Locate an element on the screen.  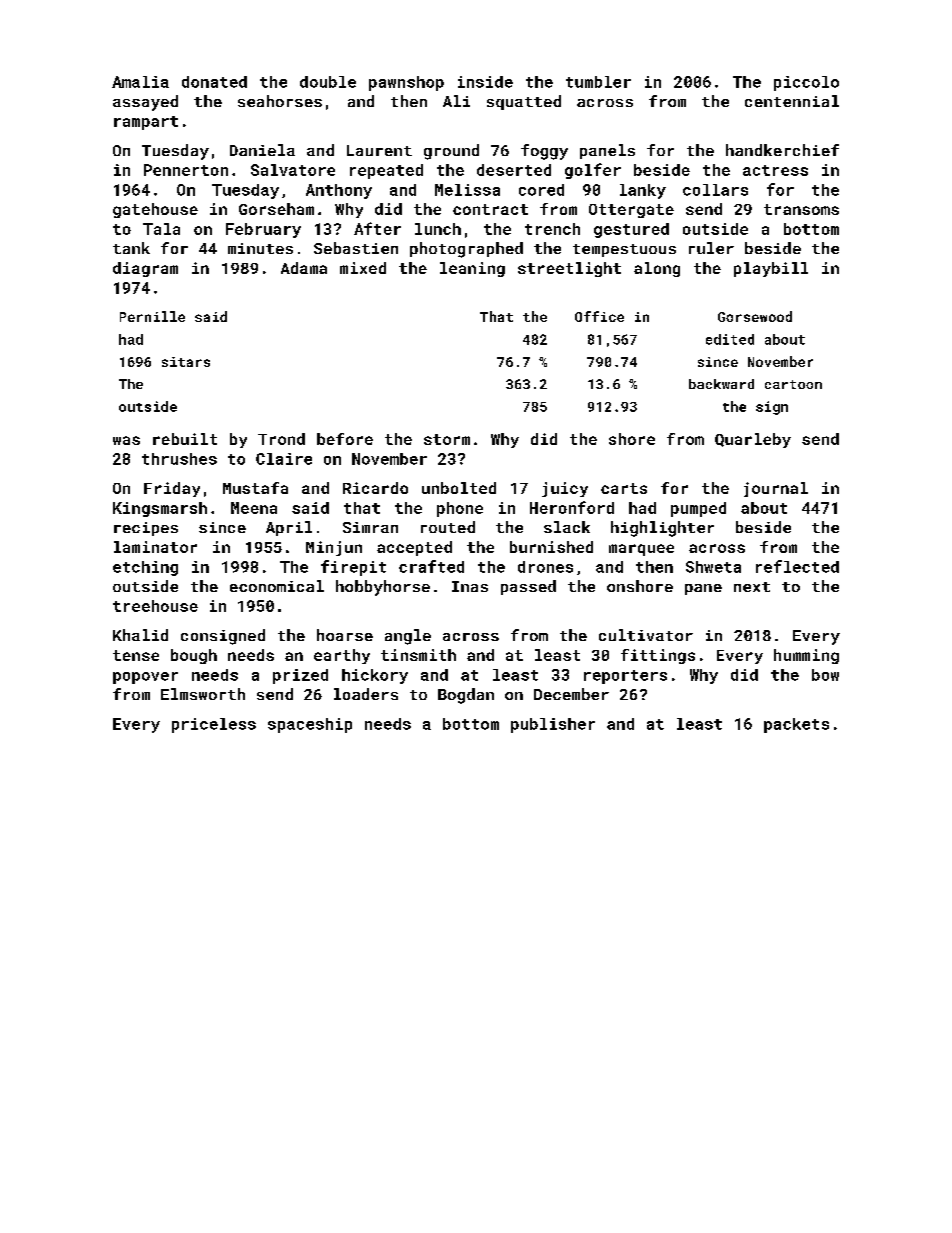
piccolo is located at coordinates (806, 83).
